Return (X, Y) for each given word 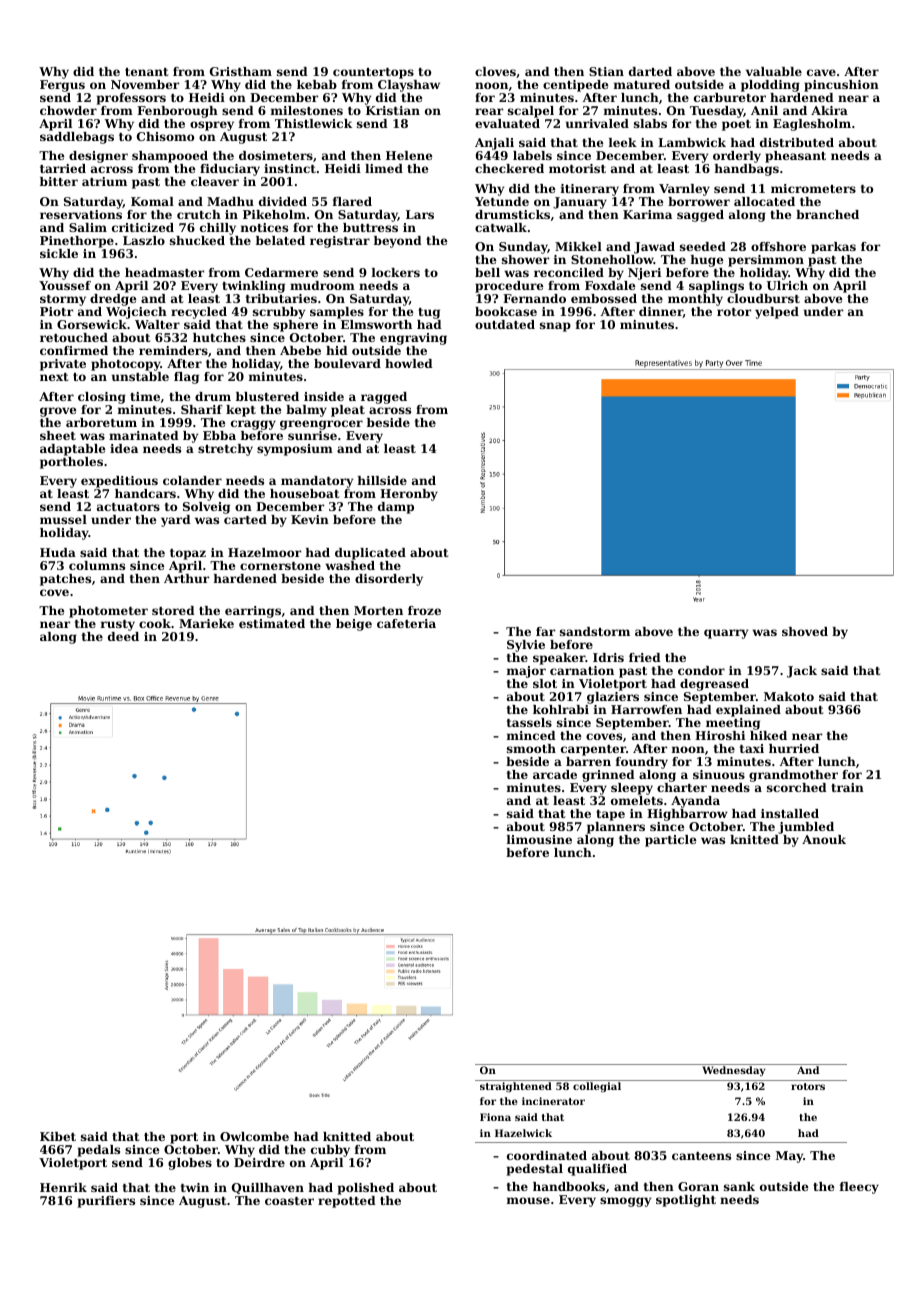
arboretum (101, 422)
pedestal (535, 1170)
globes (190, 1164)
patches (65, 580)
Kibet (58, 1136)
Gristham (241, 71)
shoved (805, 631)
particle (670, 841)
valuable (774, 71)
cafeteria (406, 623)
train (847, 787)
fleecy (859, 1188)
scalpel (531, 112)
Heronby (409, 495)
